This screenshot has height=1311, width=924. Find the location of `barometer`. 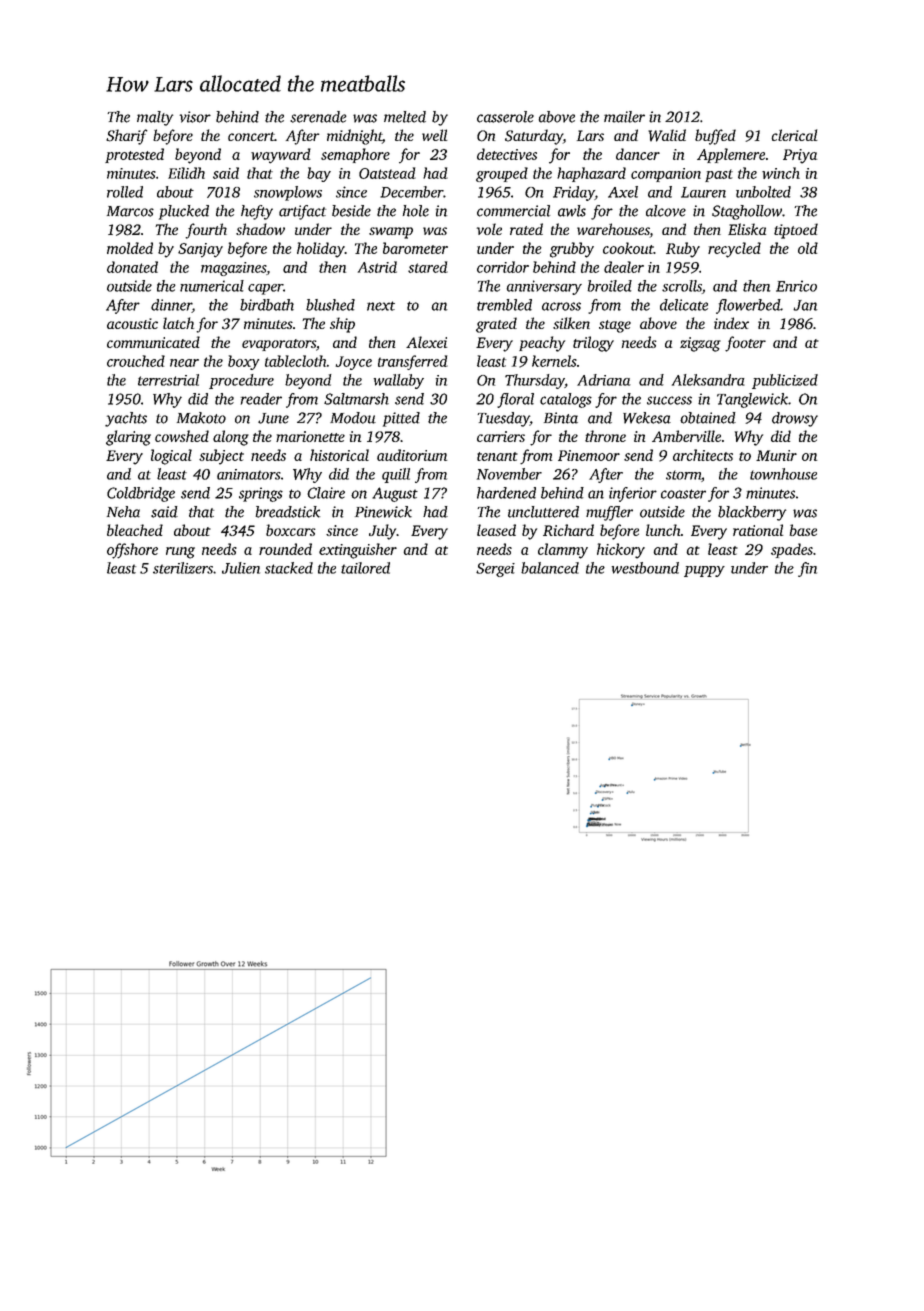

barometer is located at coordinates (415, 248).
